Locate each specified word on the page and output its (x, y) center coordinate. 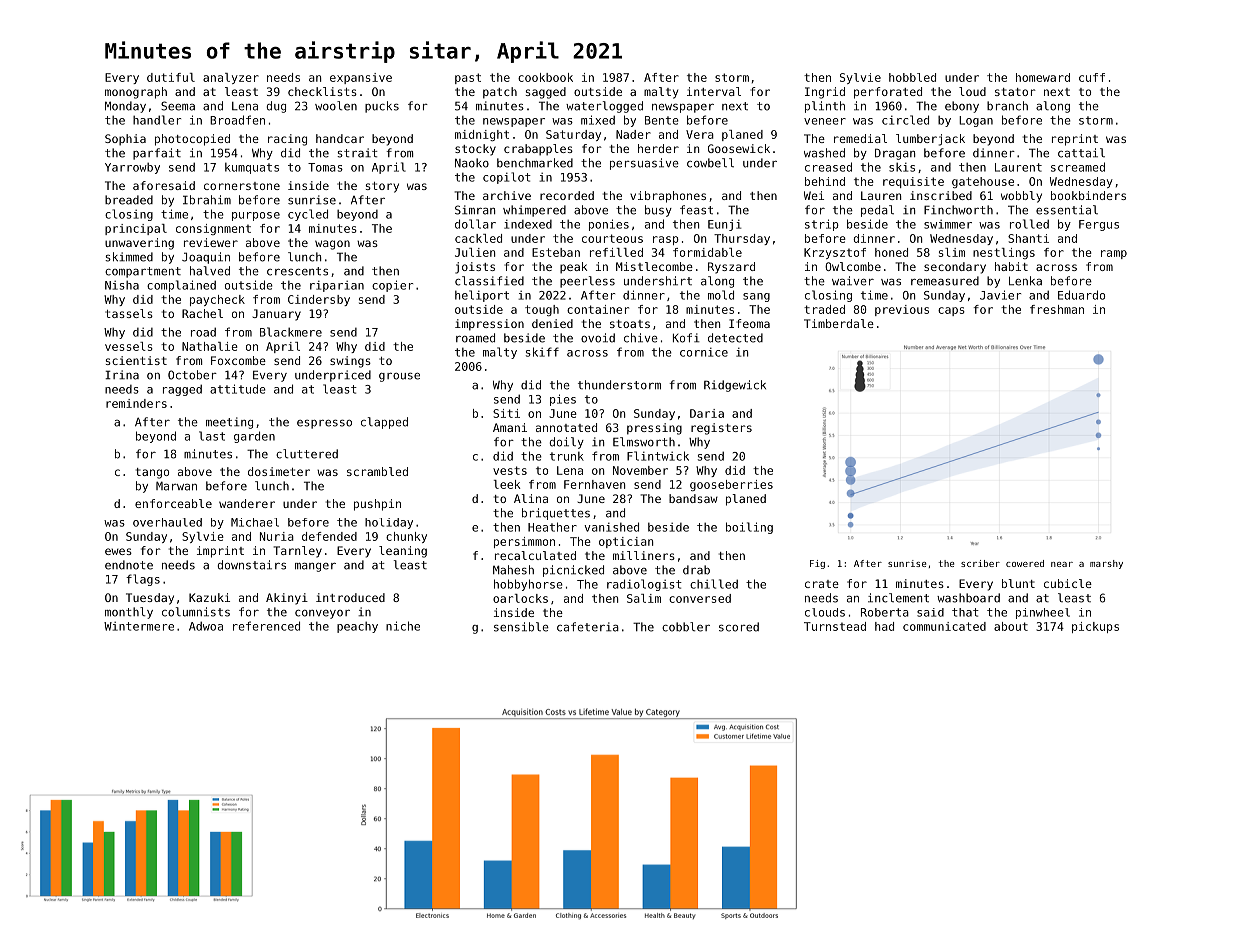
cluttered (307, 454)
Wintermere (139, 626)
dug (276, 107)
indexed (528, 224)
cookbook (545, 77)
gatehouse (983, 182)
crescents (297, 271)
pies (563, 400)
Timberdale (839, 323)
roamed (475, 338)
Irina (122, 375)
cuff (1092, 77)
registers (721, 429)
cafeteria (588, 627)
